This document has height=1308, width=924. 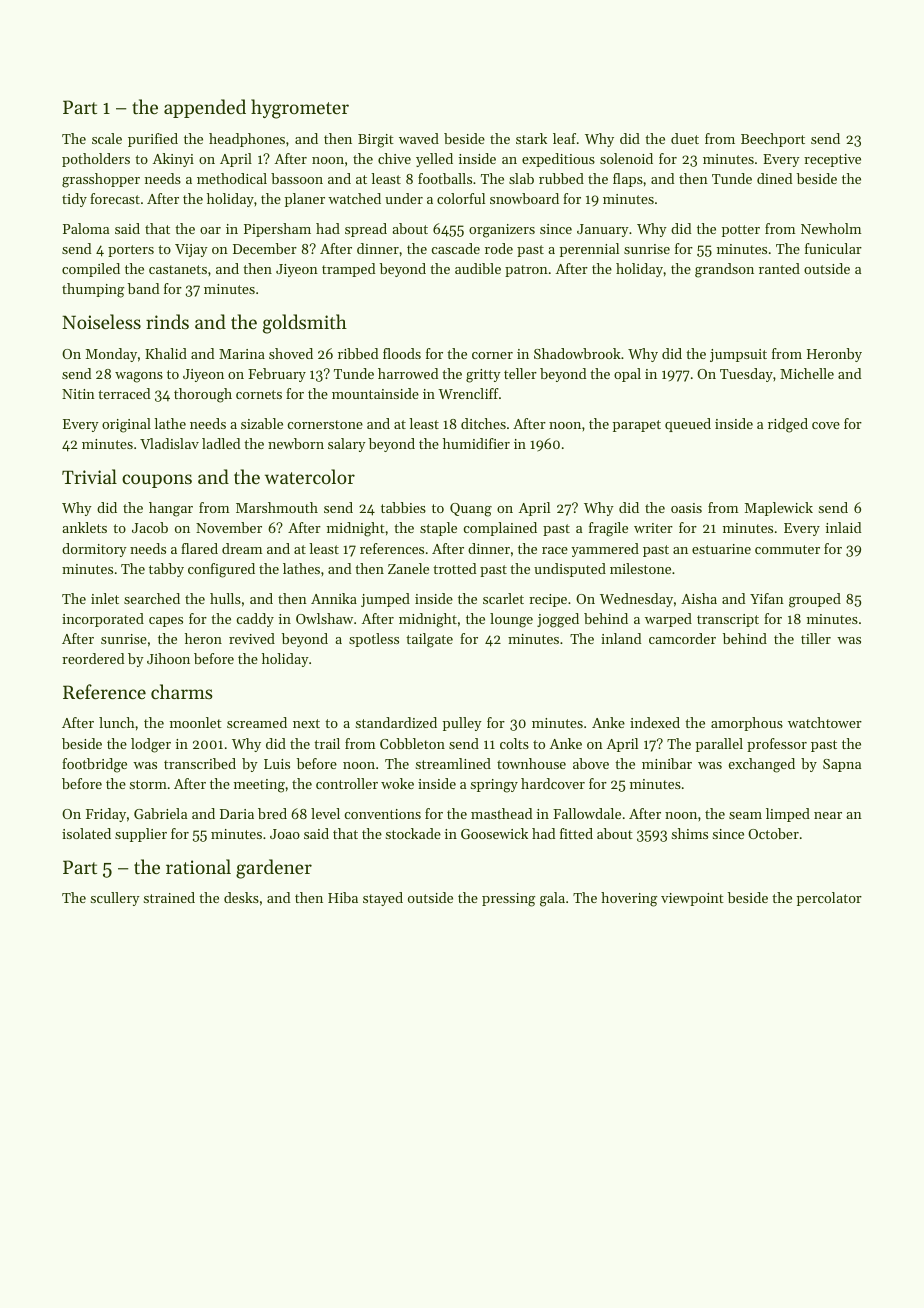 I want to click on potholders, so click(x=96, y=160).
